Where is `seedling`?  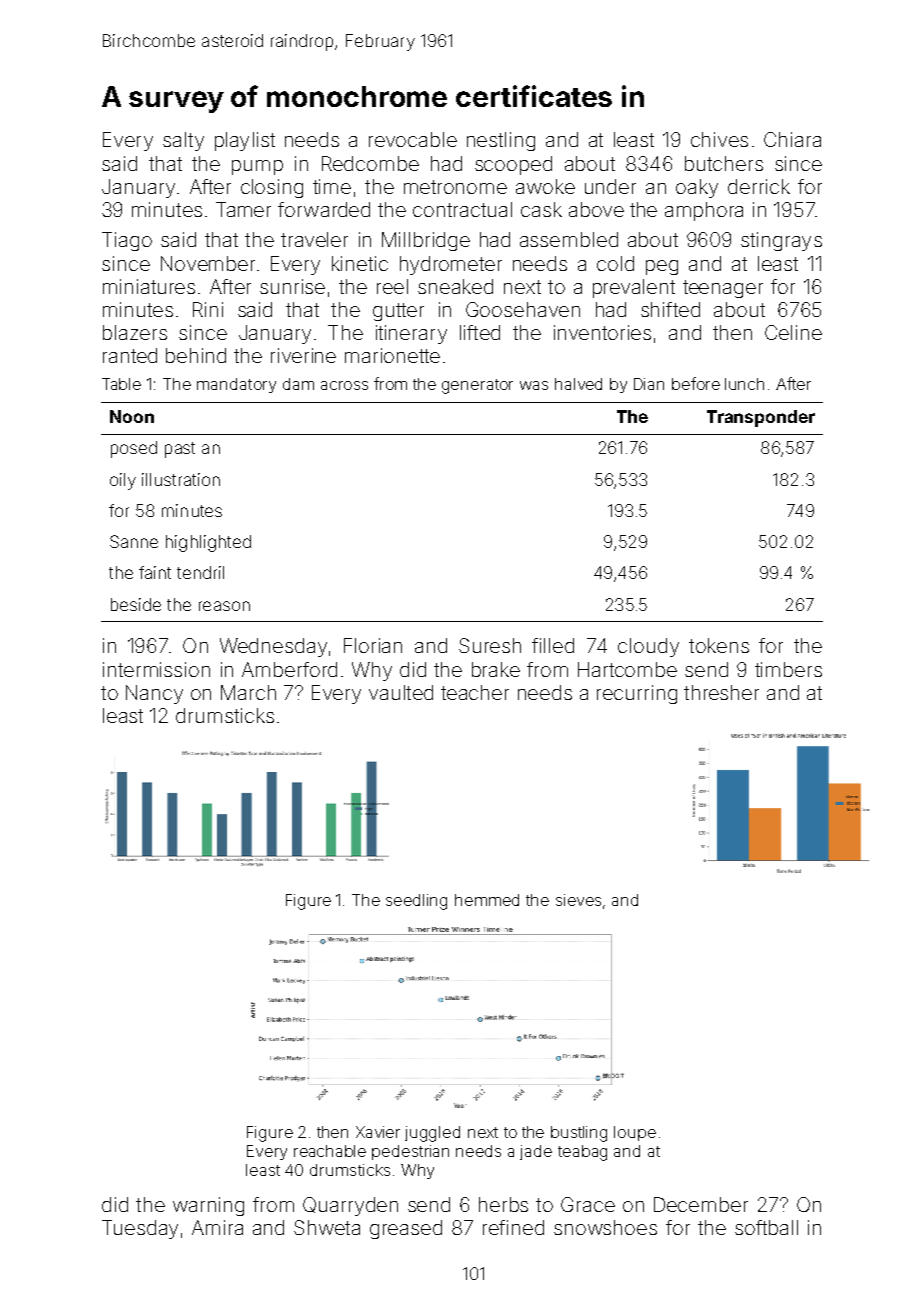
seedling is located at coordinates (416, 902).
